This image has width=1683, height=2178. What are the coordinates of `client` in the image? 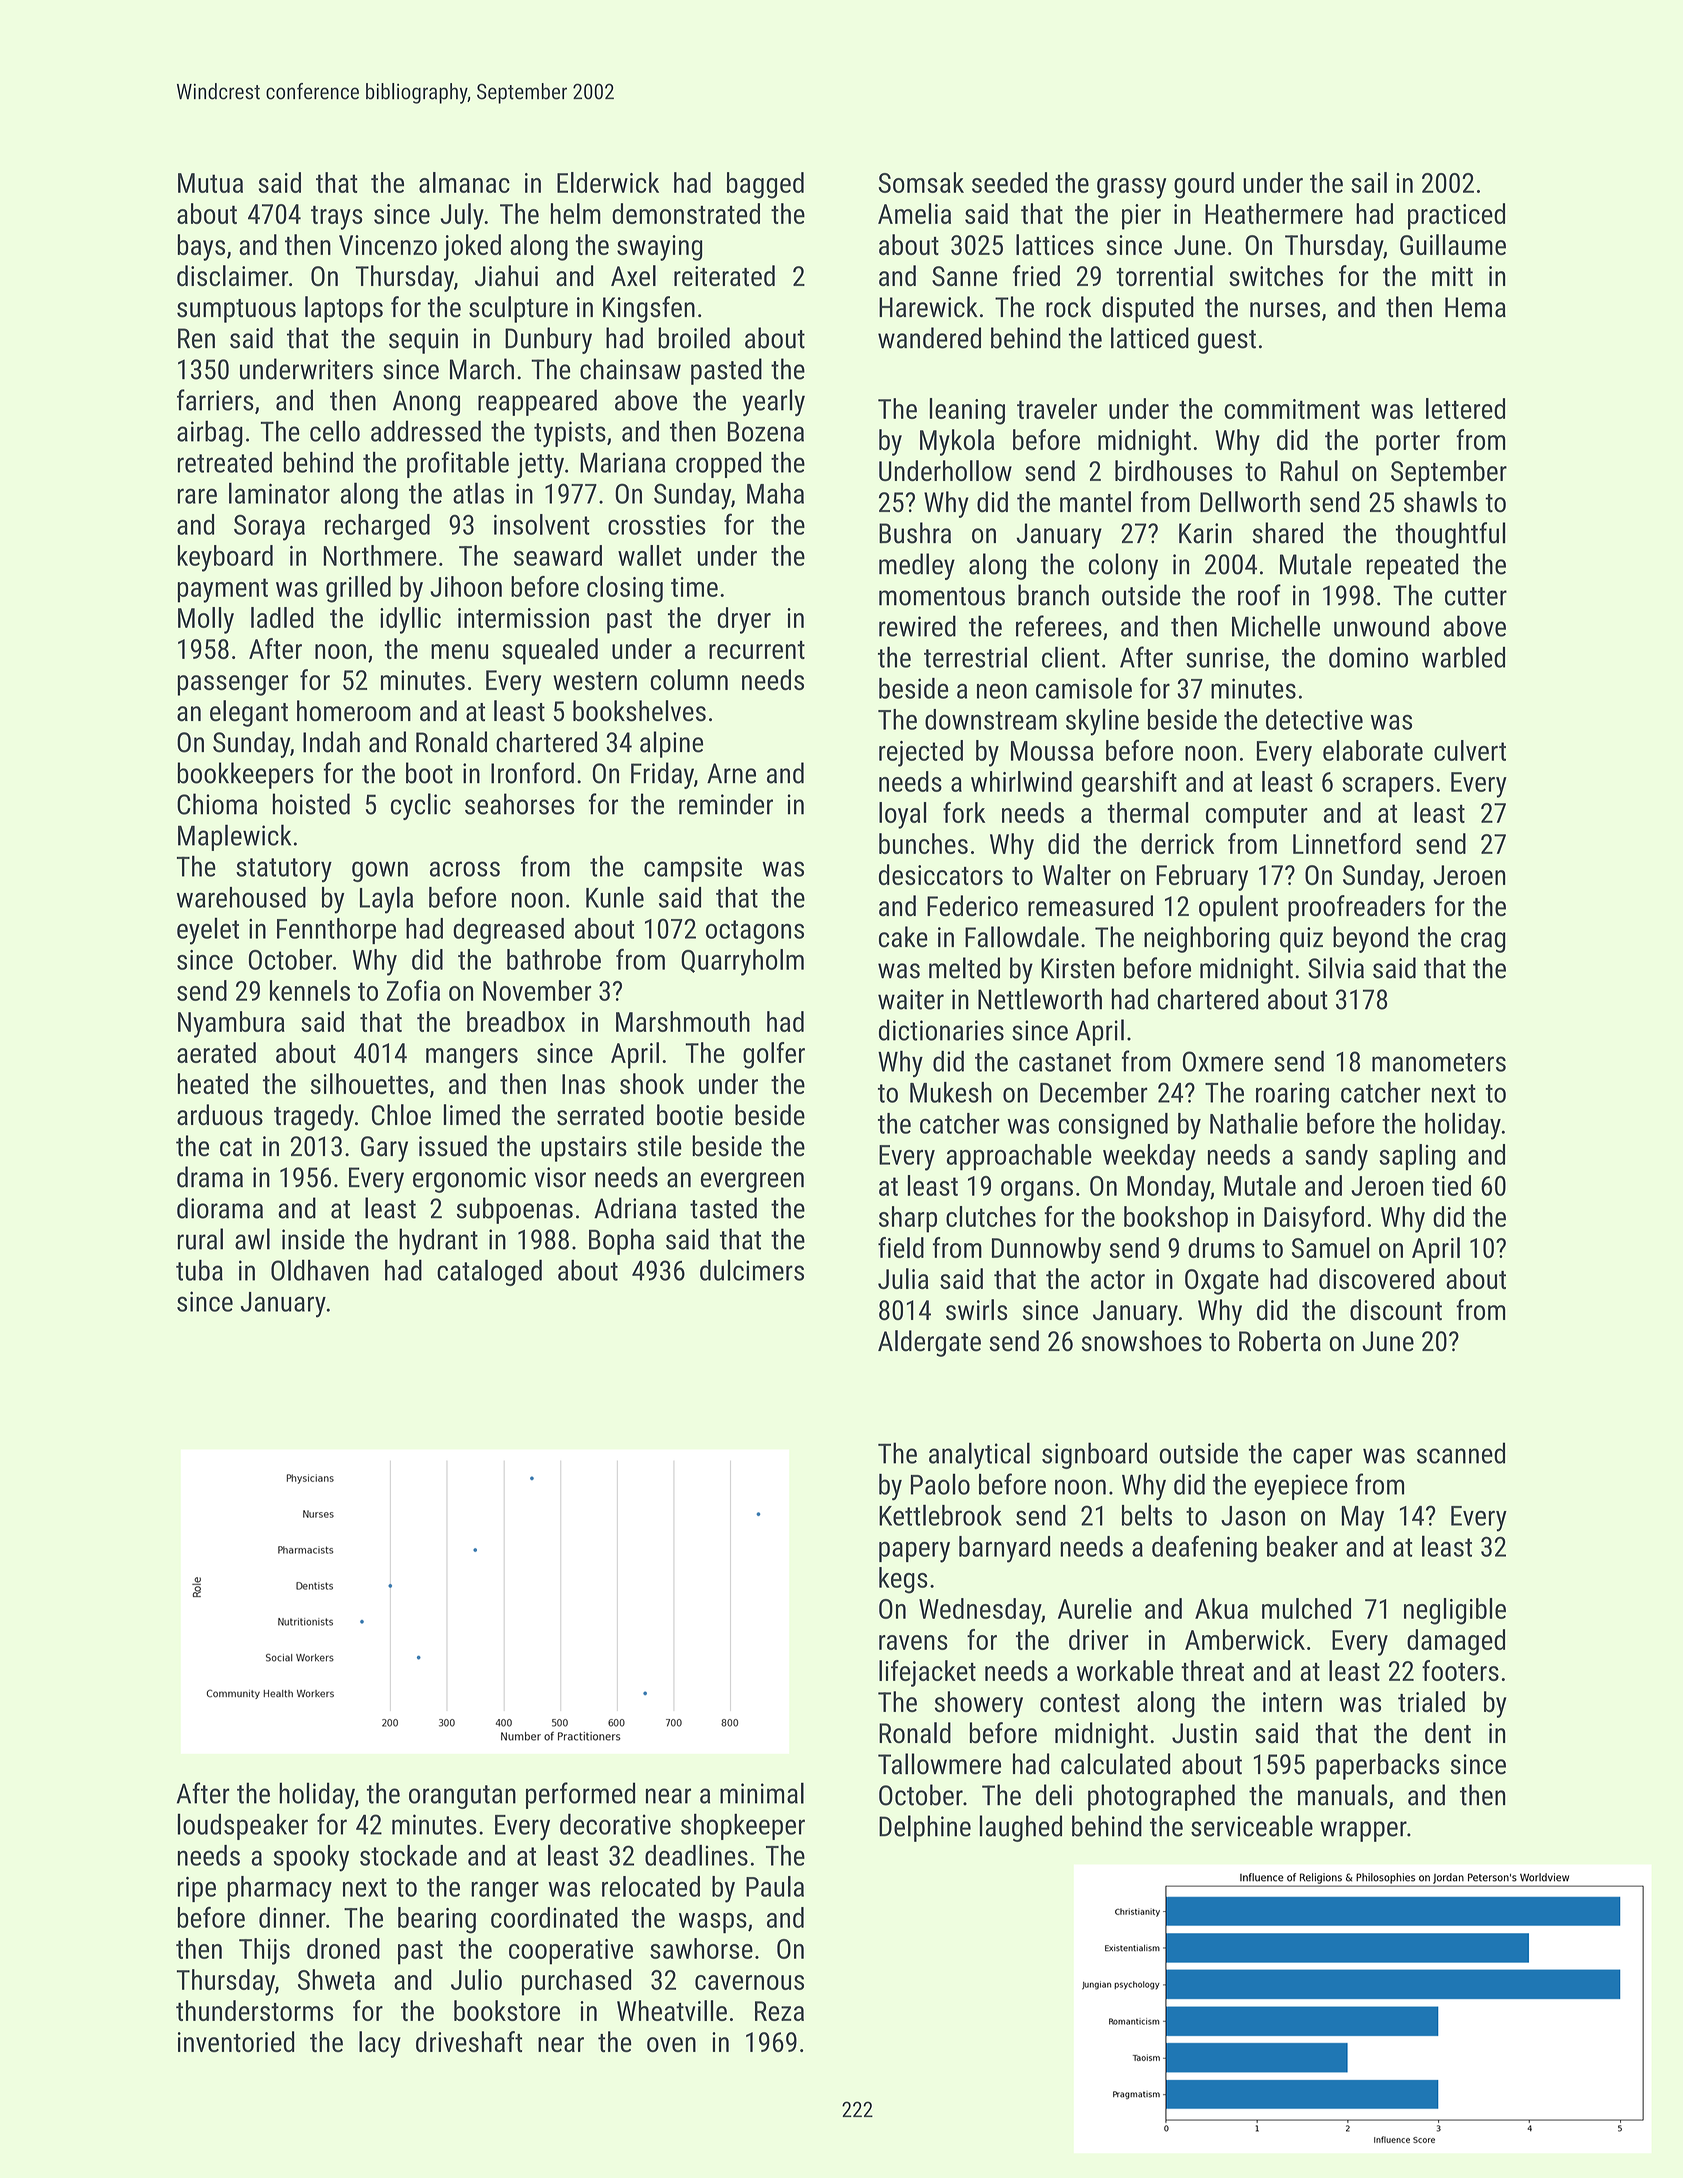 It's located at (1071, 657).
